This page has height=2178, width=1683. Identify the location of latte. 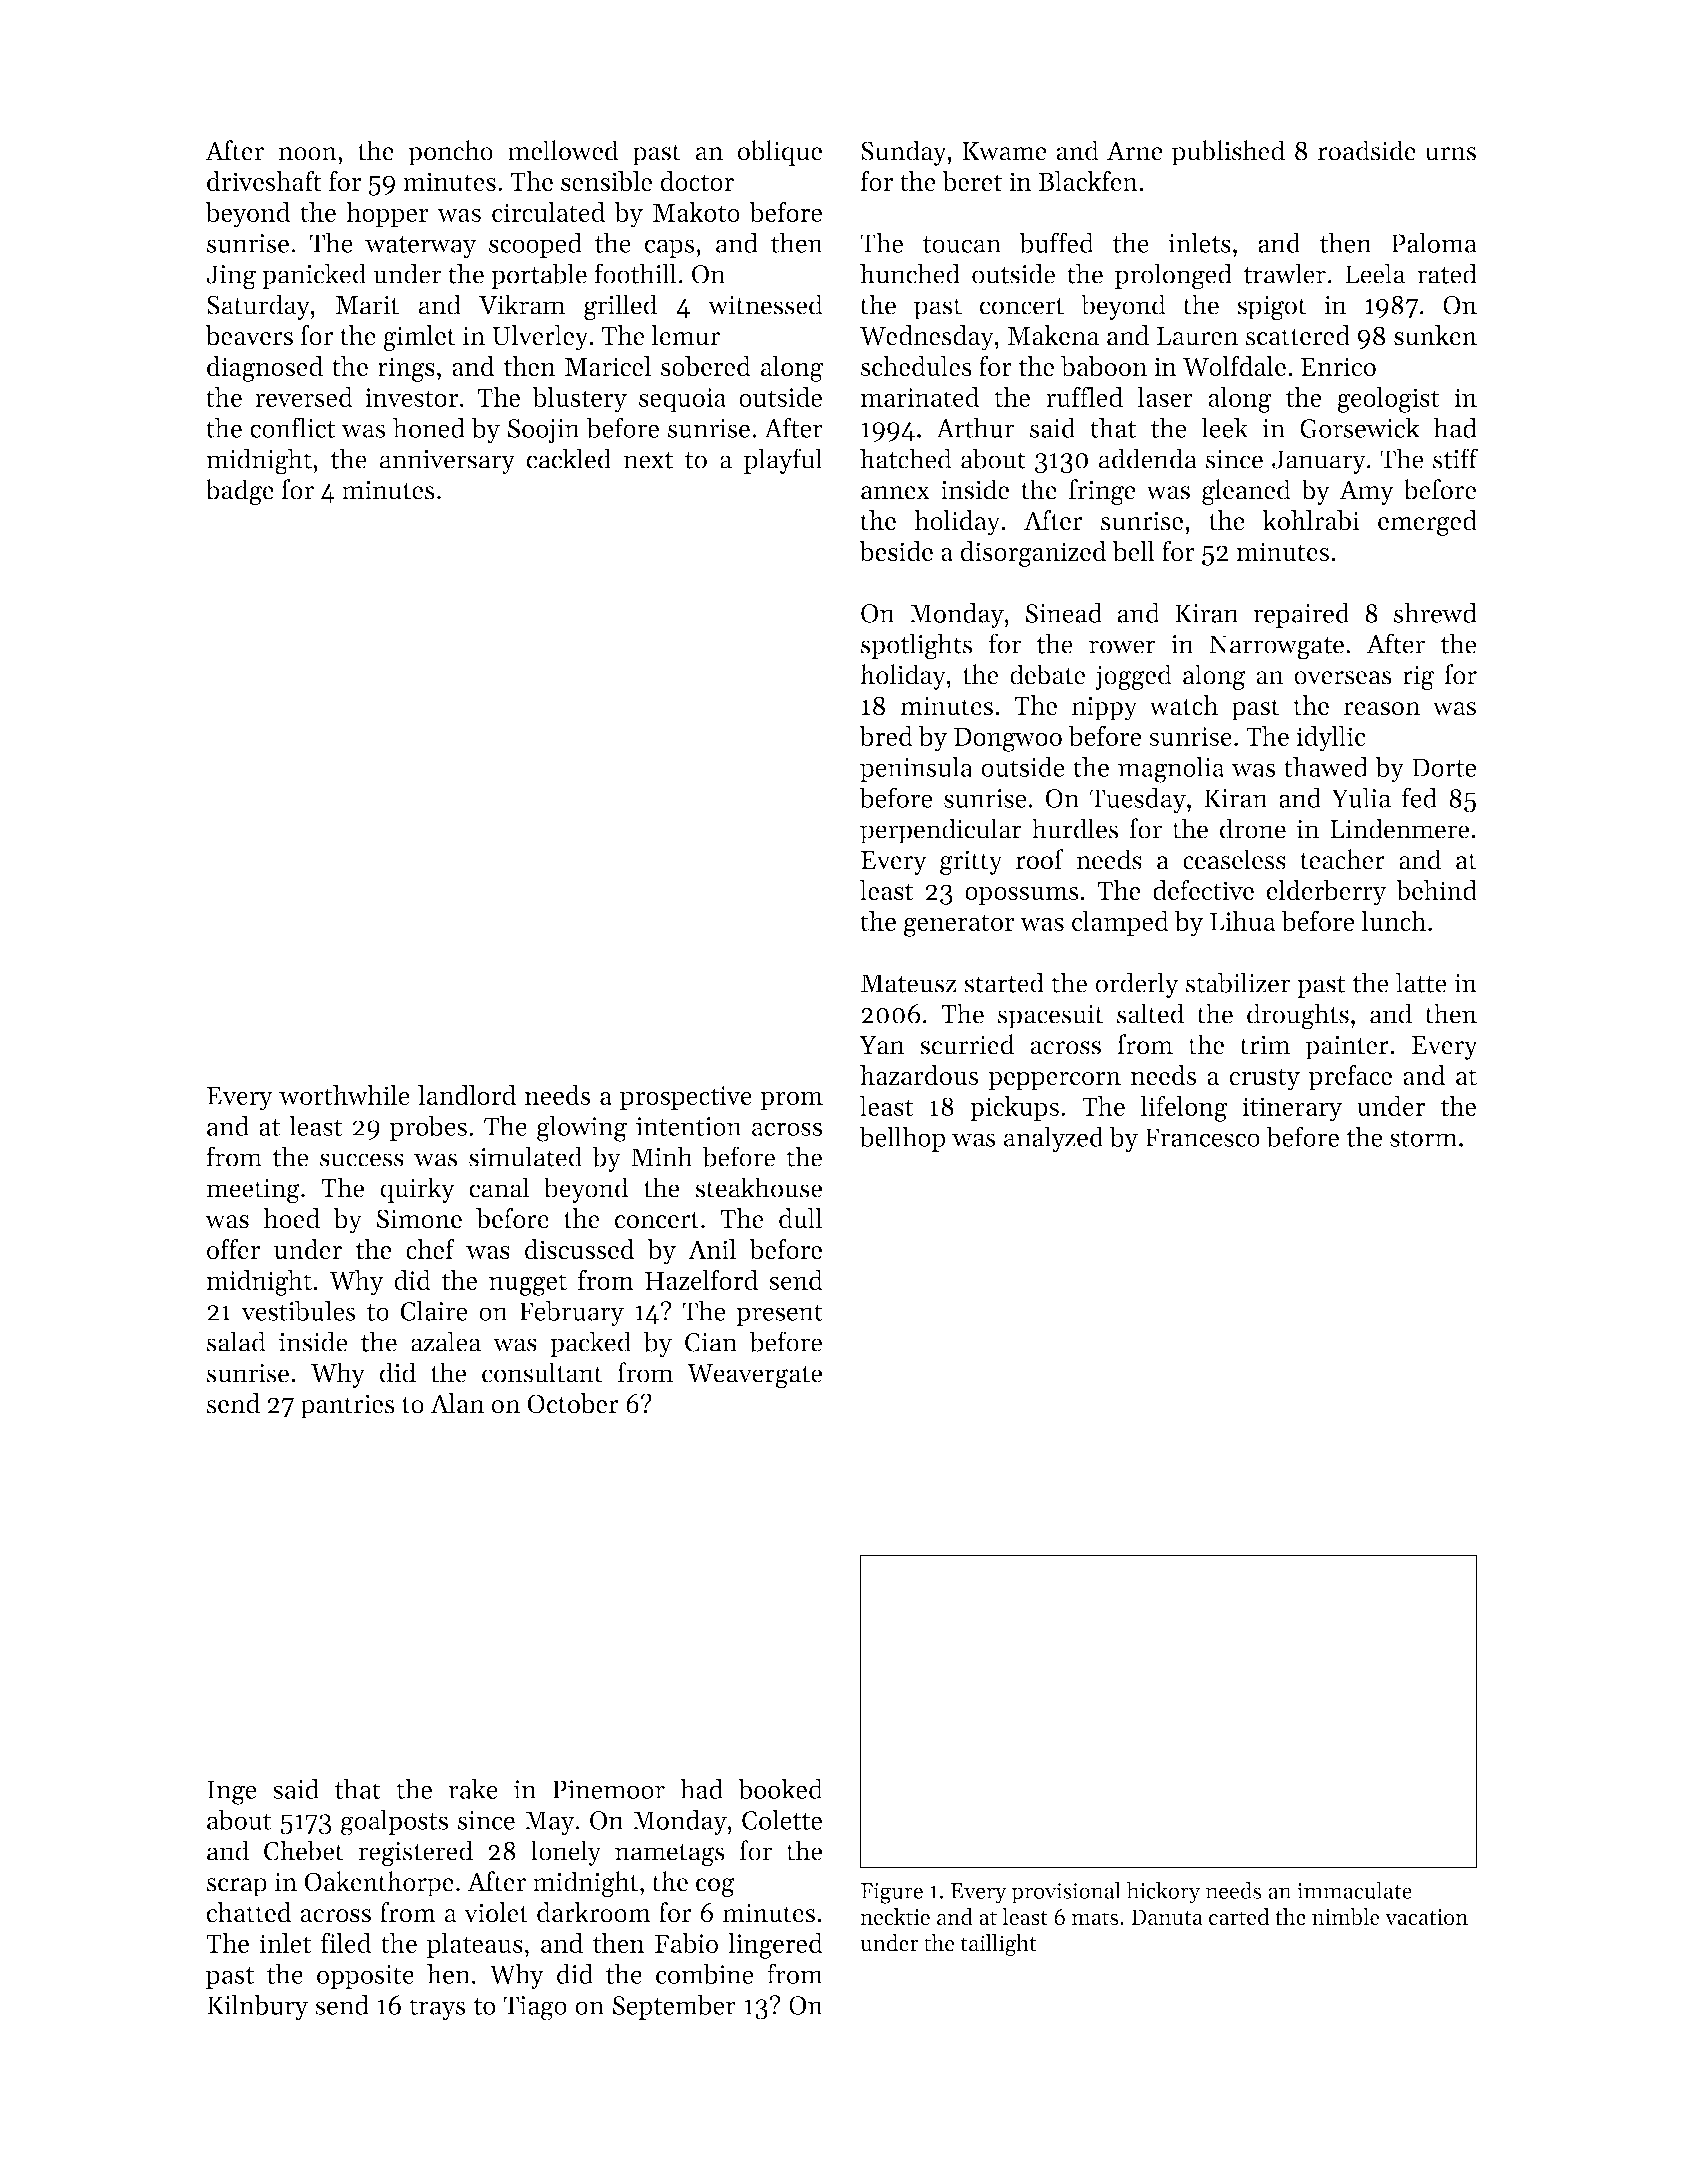
(1421, 982).
